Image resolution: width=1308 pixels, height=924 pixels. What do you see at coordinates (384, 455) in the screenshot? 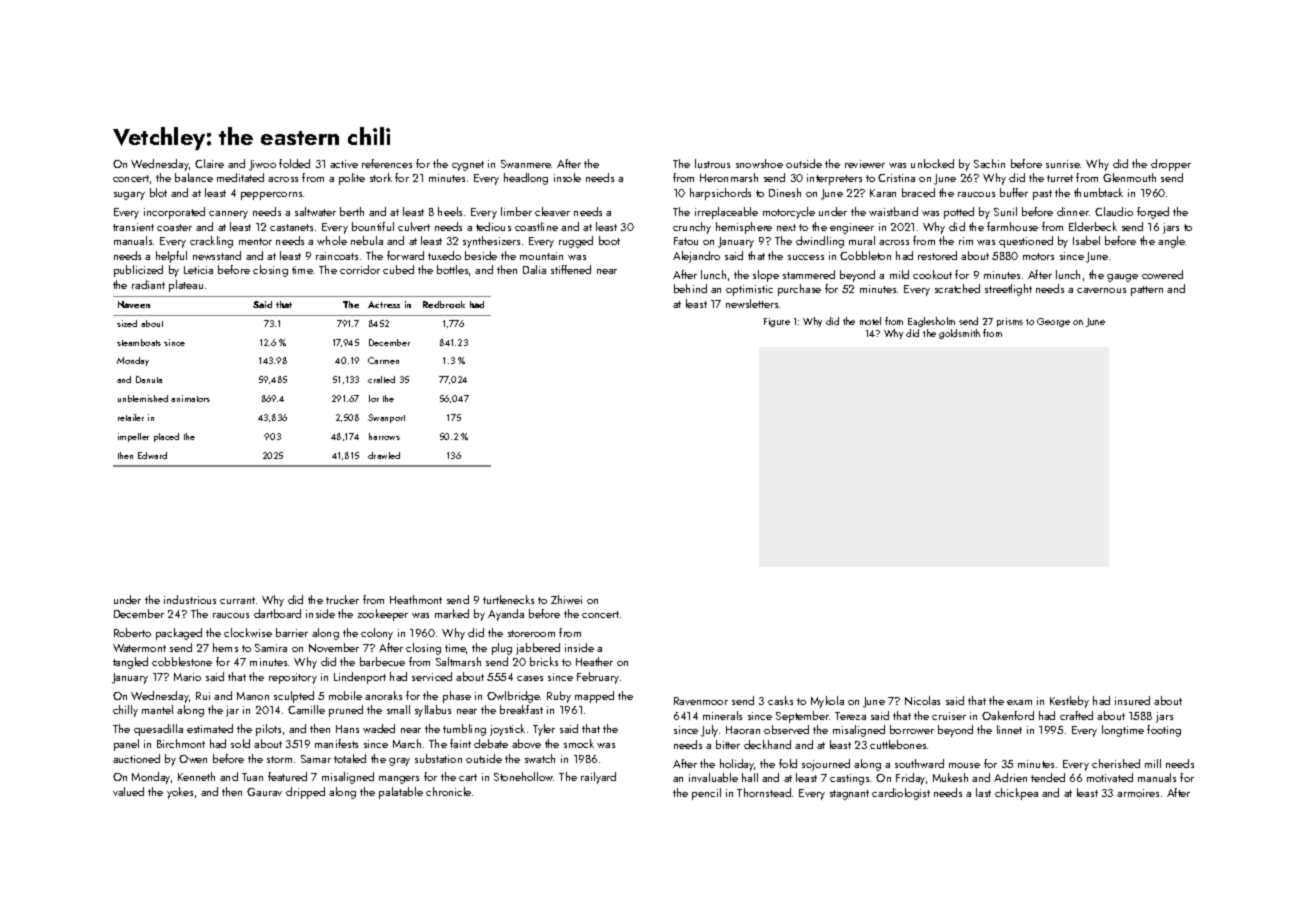
I see `drawled` at bounding box center [384, 455].
